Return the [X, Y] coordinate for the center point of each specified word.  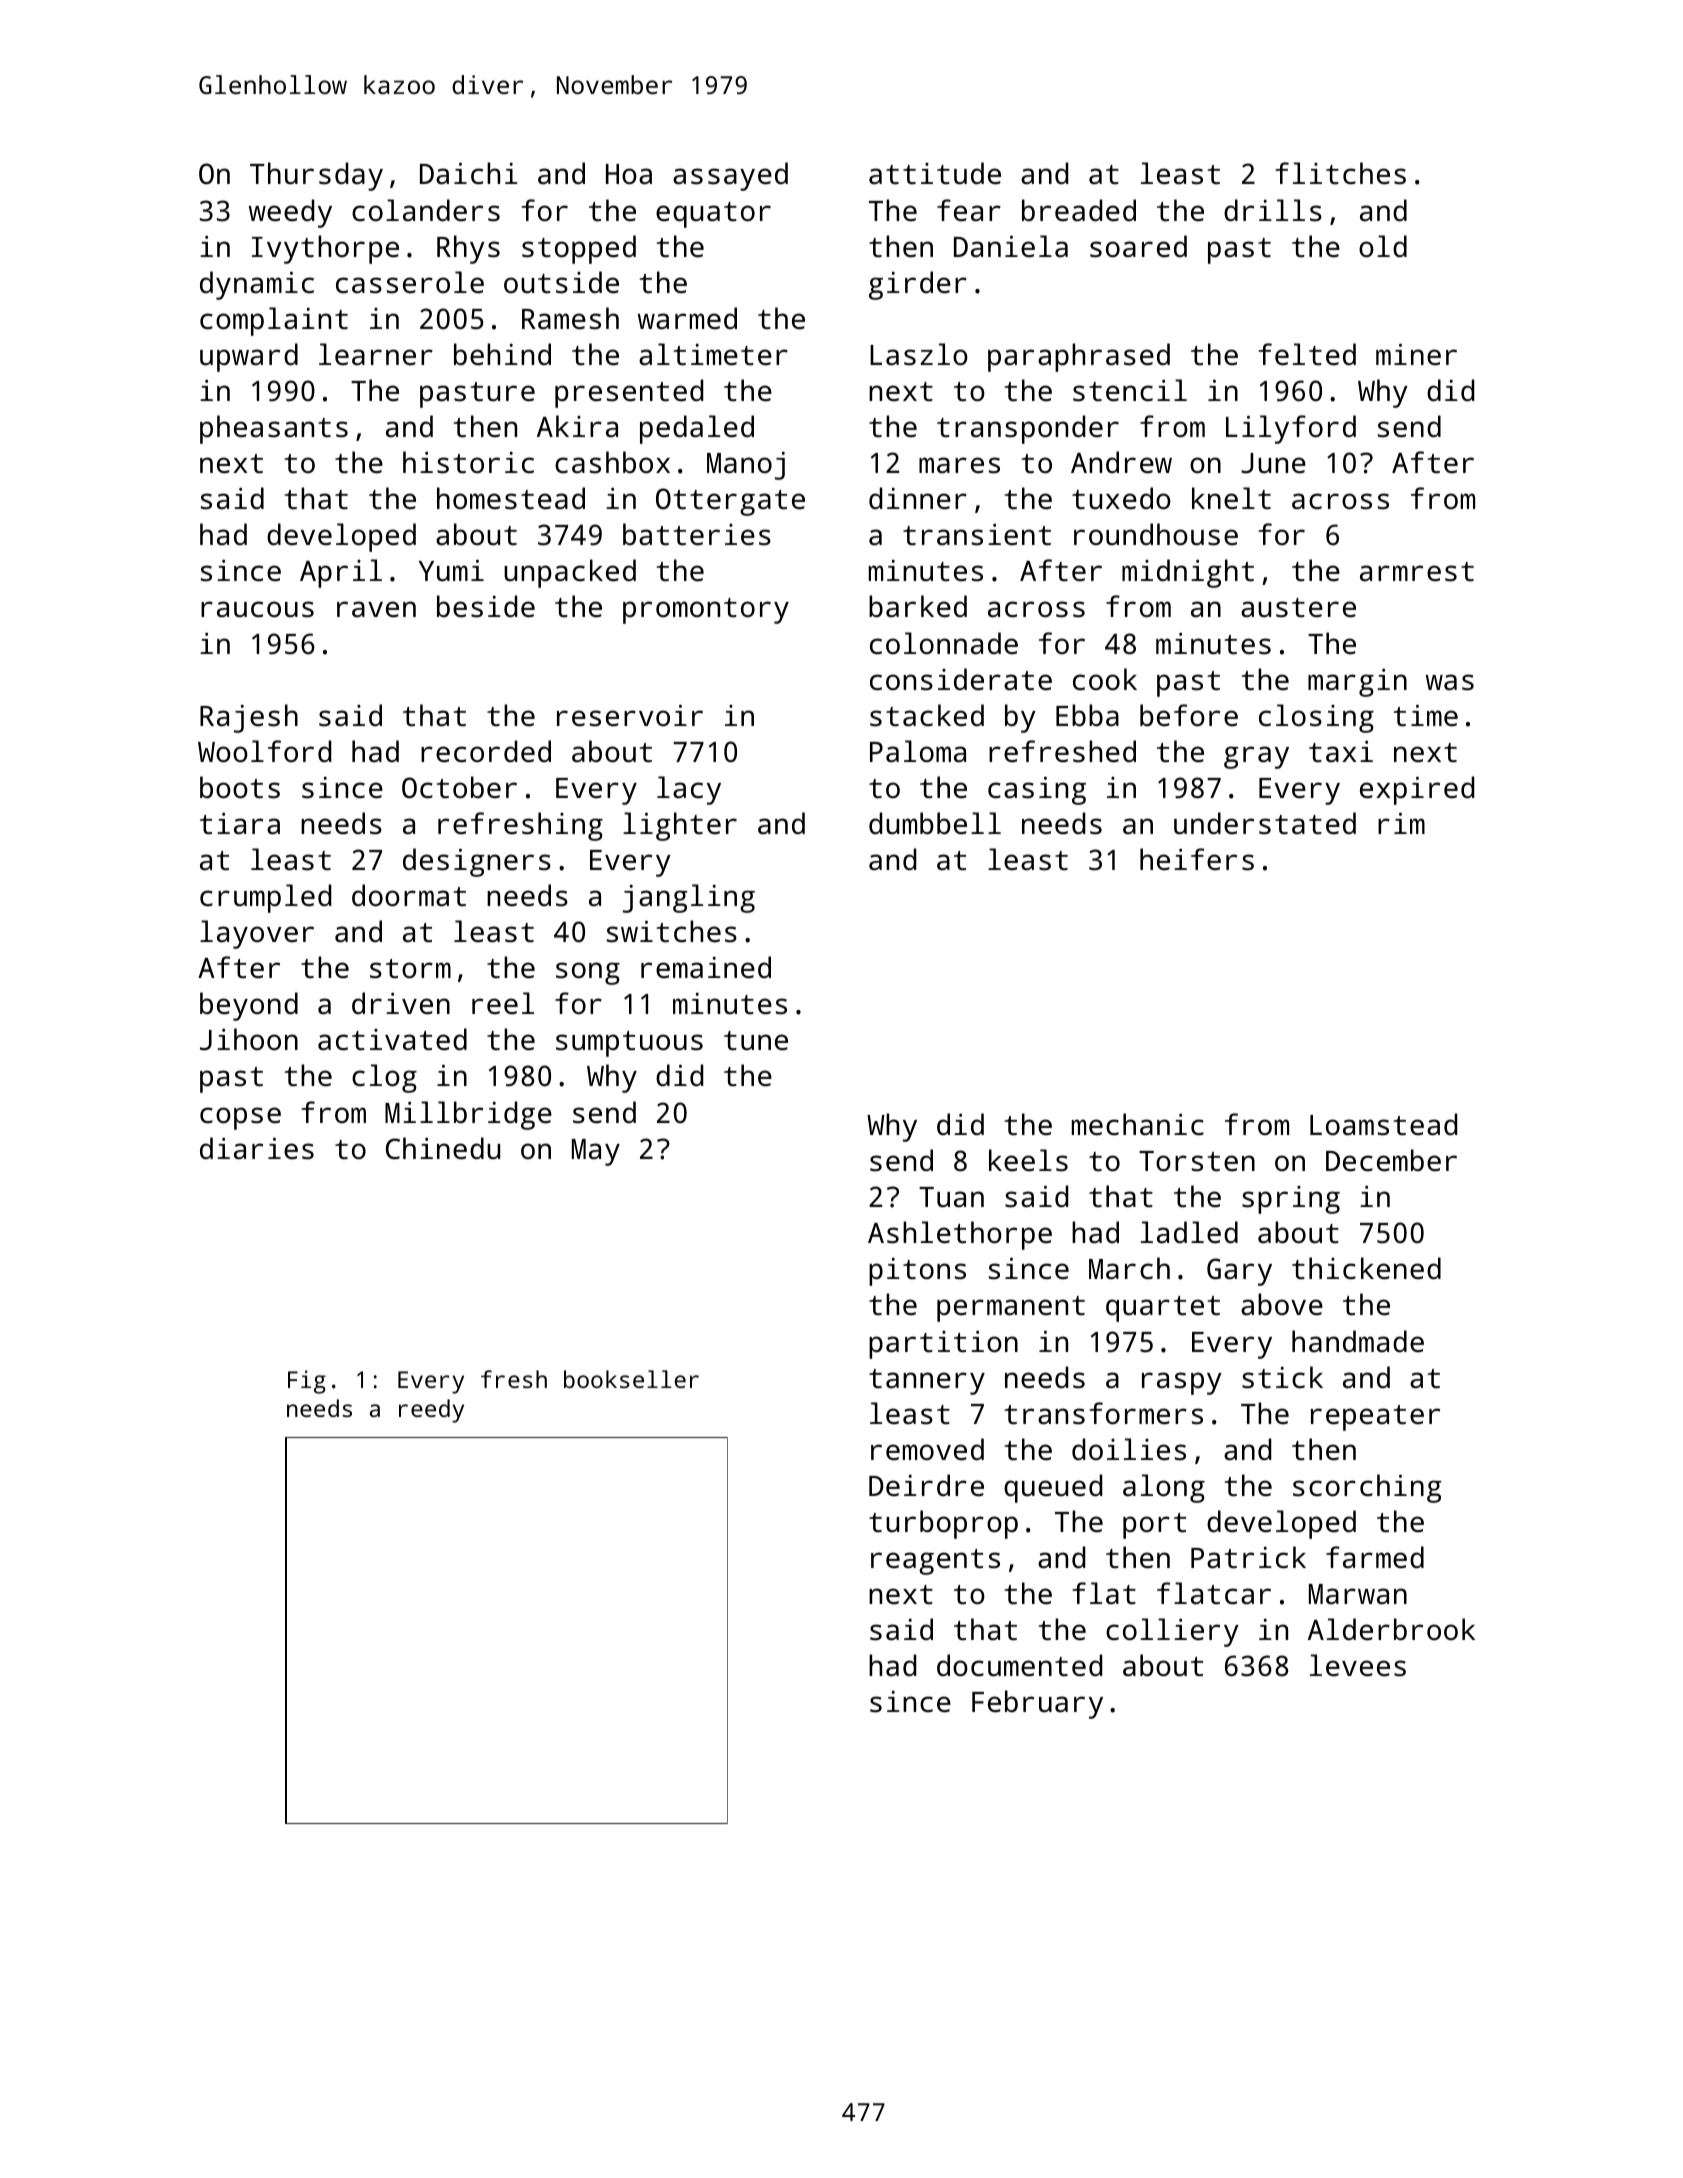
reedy [431, 1411]
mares [959, 465]
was [1450, 682]
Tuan [951, 1197]
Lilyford [1291, 429]
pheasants [274, 429]
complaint [274, 321]
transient [977, 534]
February [1037, 1704]
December [1391, 1160]
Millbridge [468, 1115]
